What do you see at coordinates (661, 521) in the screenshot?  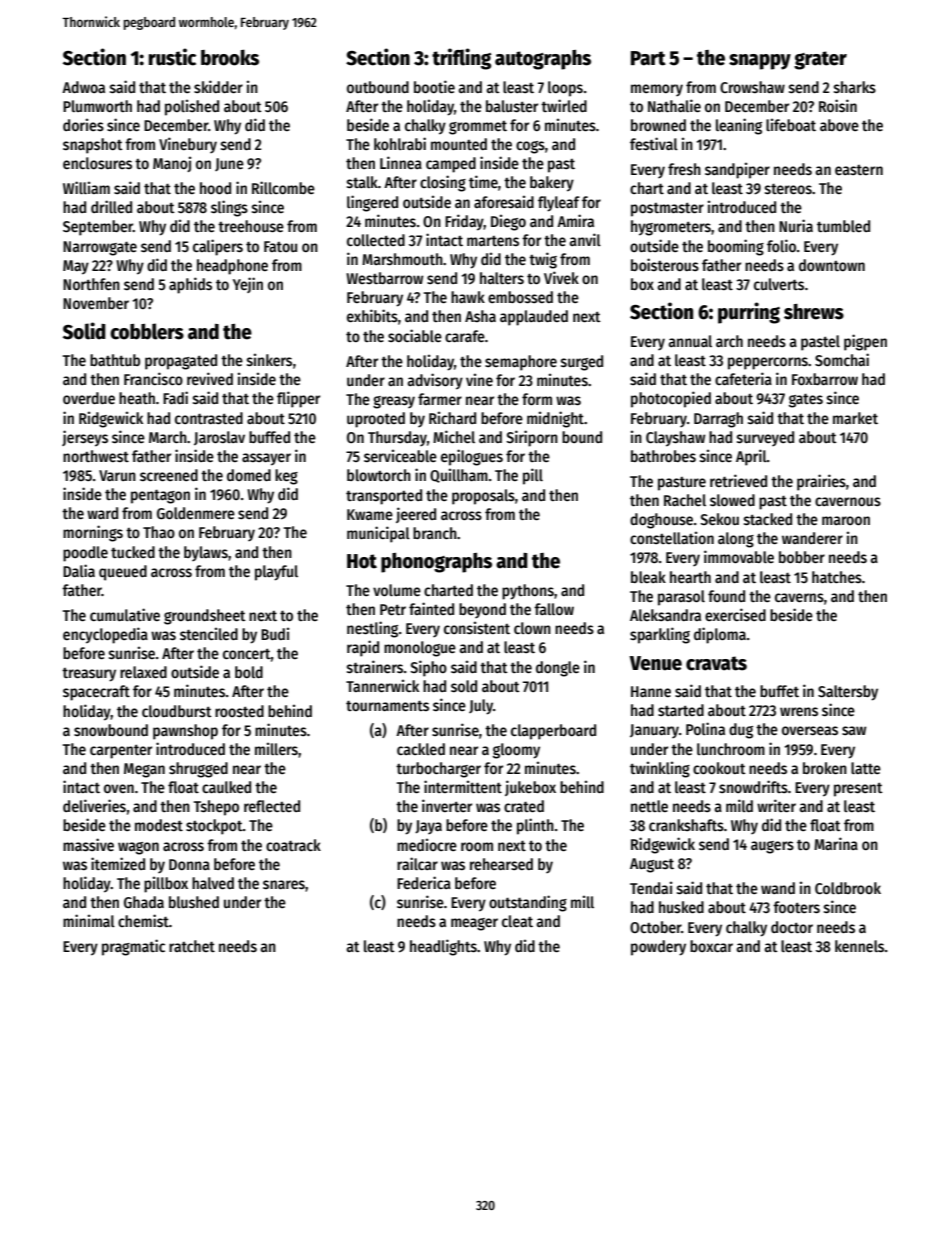 I see `doghouse` at bounding box center [661, 521].
